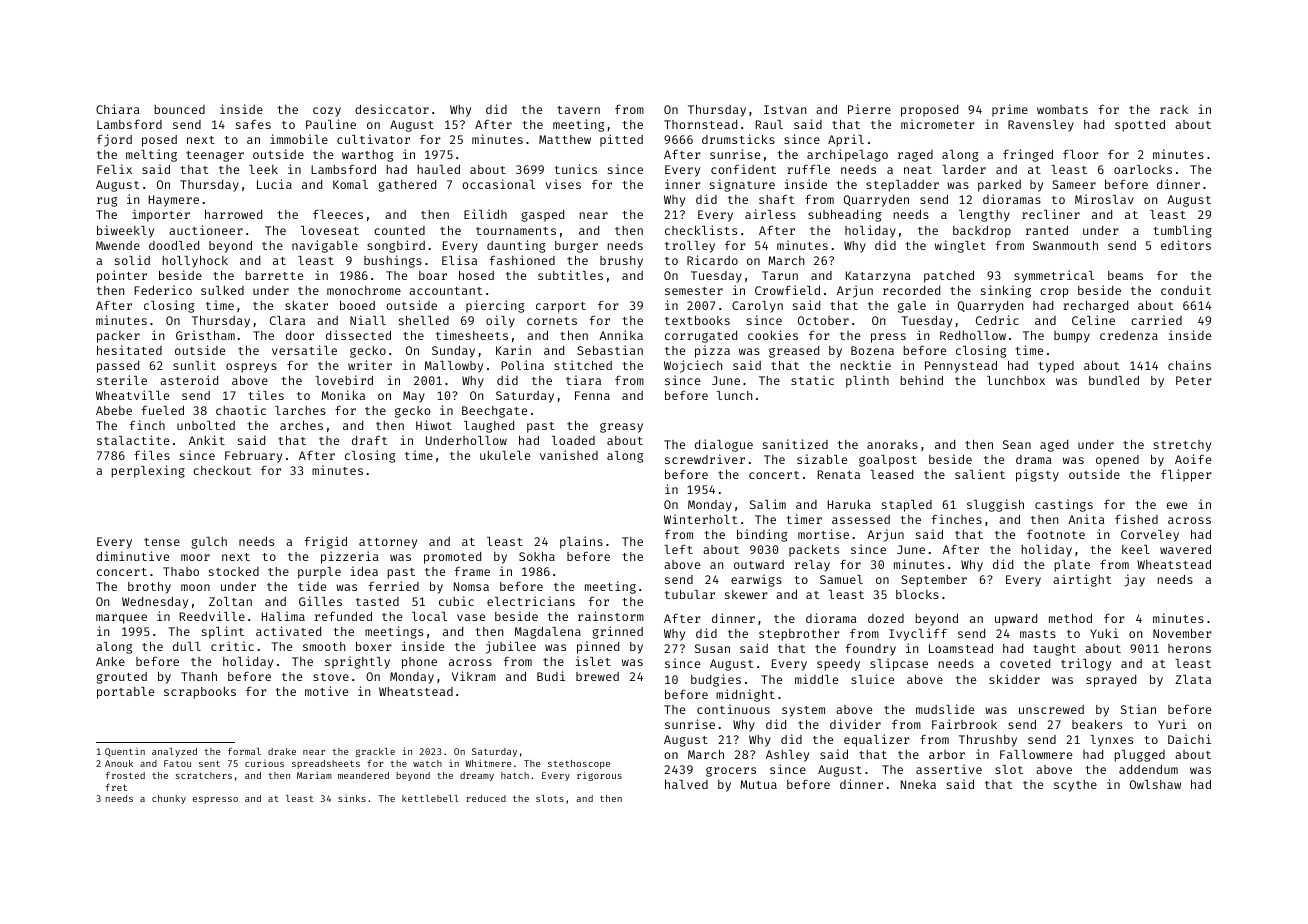 This page has height=924, width=1308. What do you see at coordinates (551, 676) in the page?
I see `Budi` at bounding box center [551, 676].
